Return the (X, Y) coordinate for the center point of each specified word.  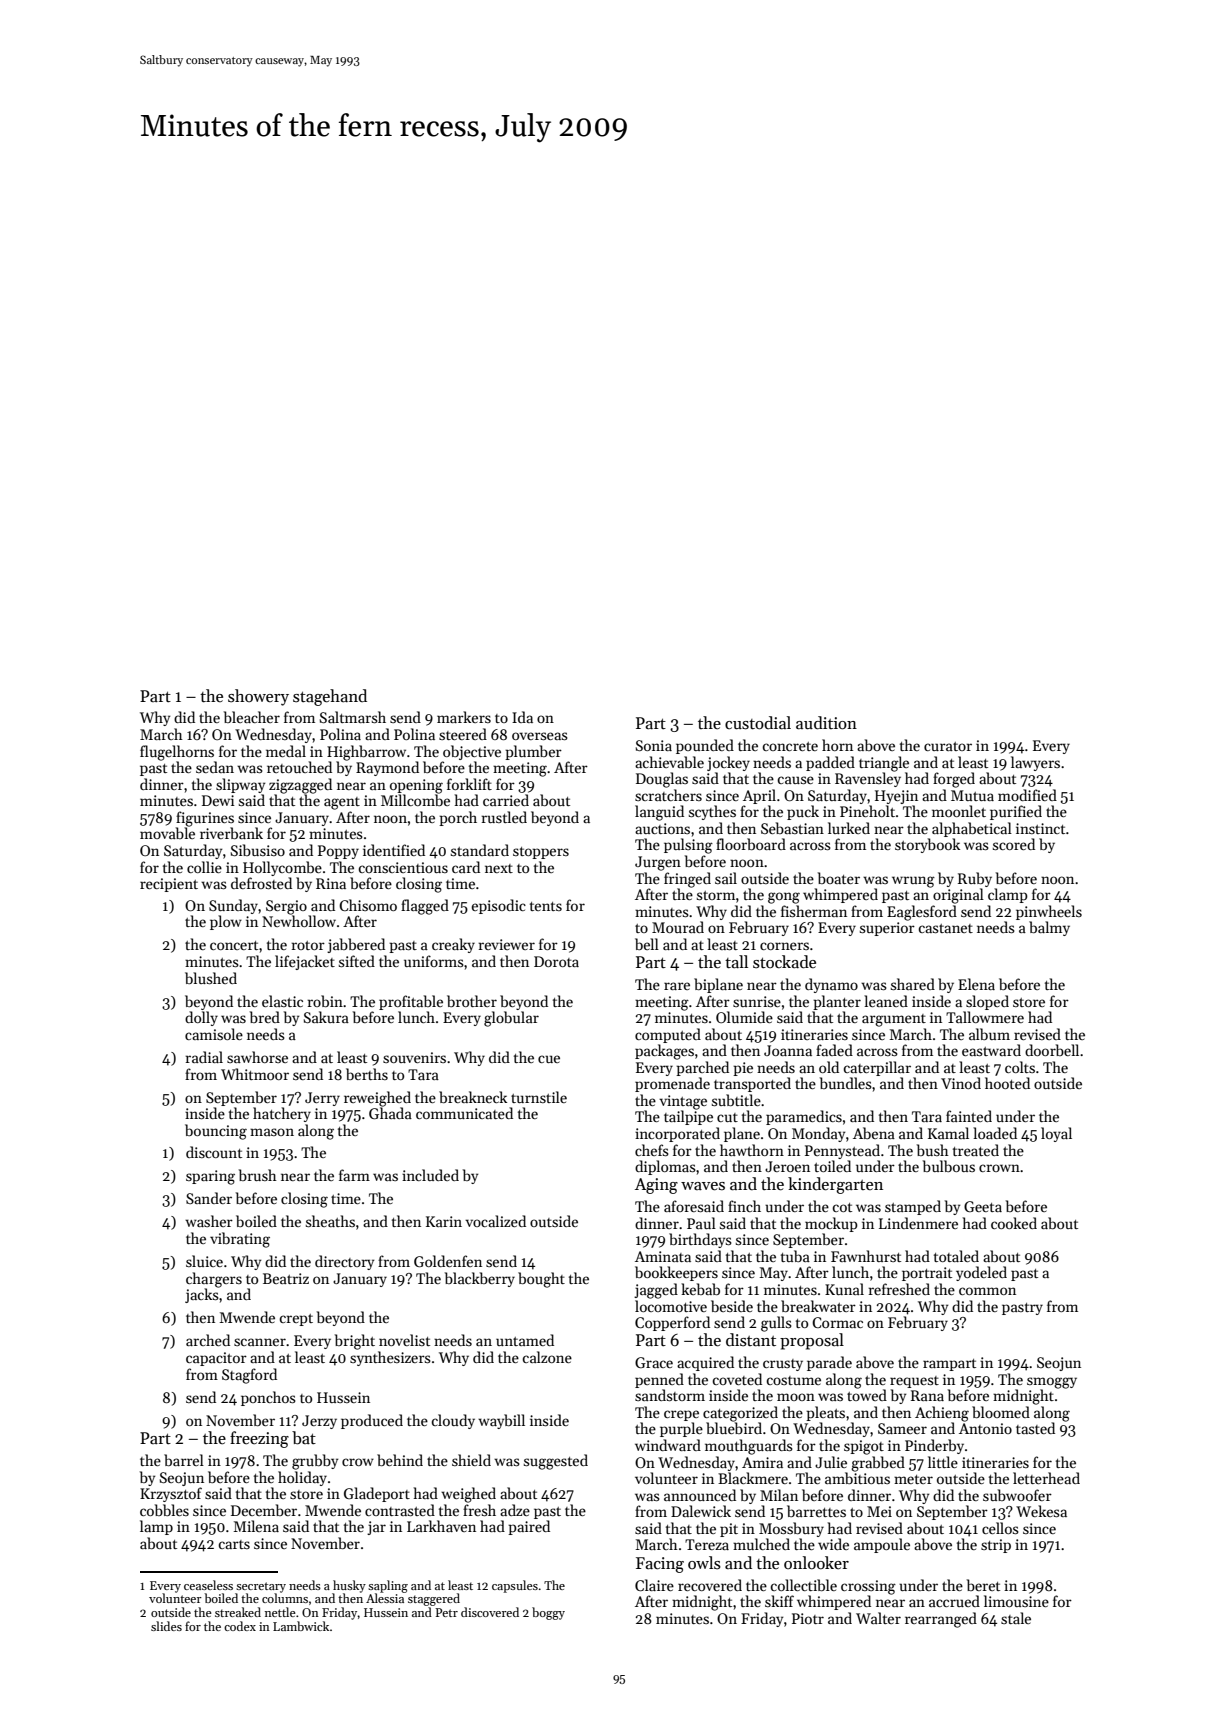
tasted (1035, 1428)
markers (464, 717)
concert (234, 945)
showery (258, 697)
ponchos (268, 1398)
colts (1020, 1067)
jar (376, 1528)
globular (511, 1019)
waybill (501, 1421)
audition (826, 723)
